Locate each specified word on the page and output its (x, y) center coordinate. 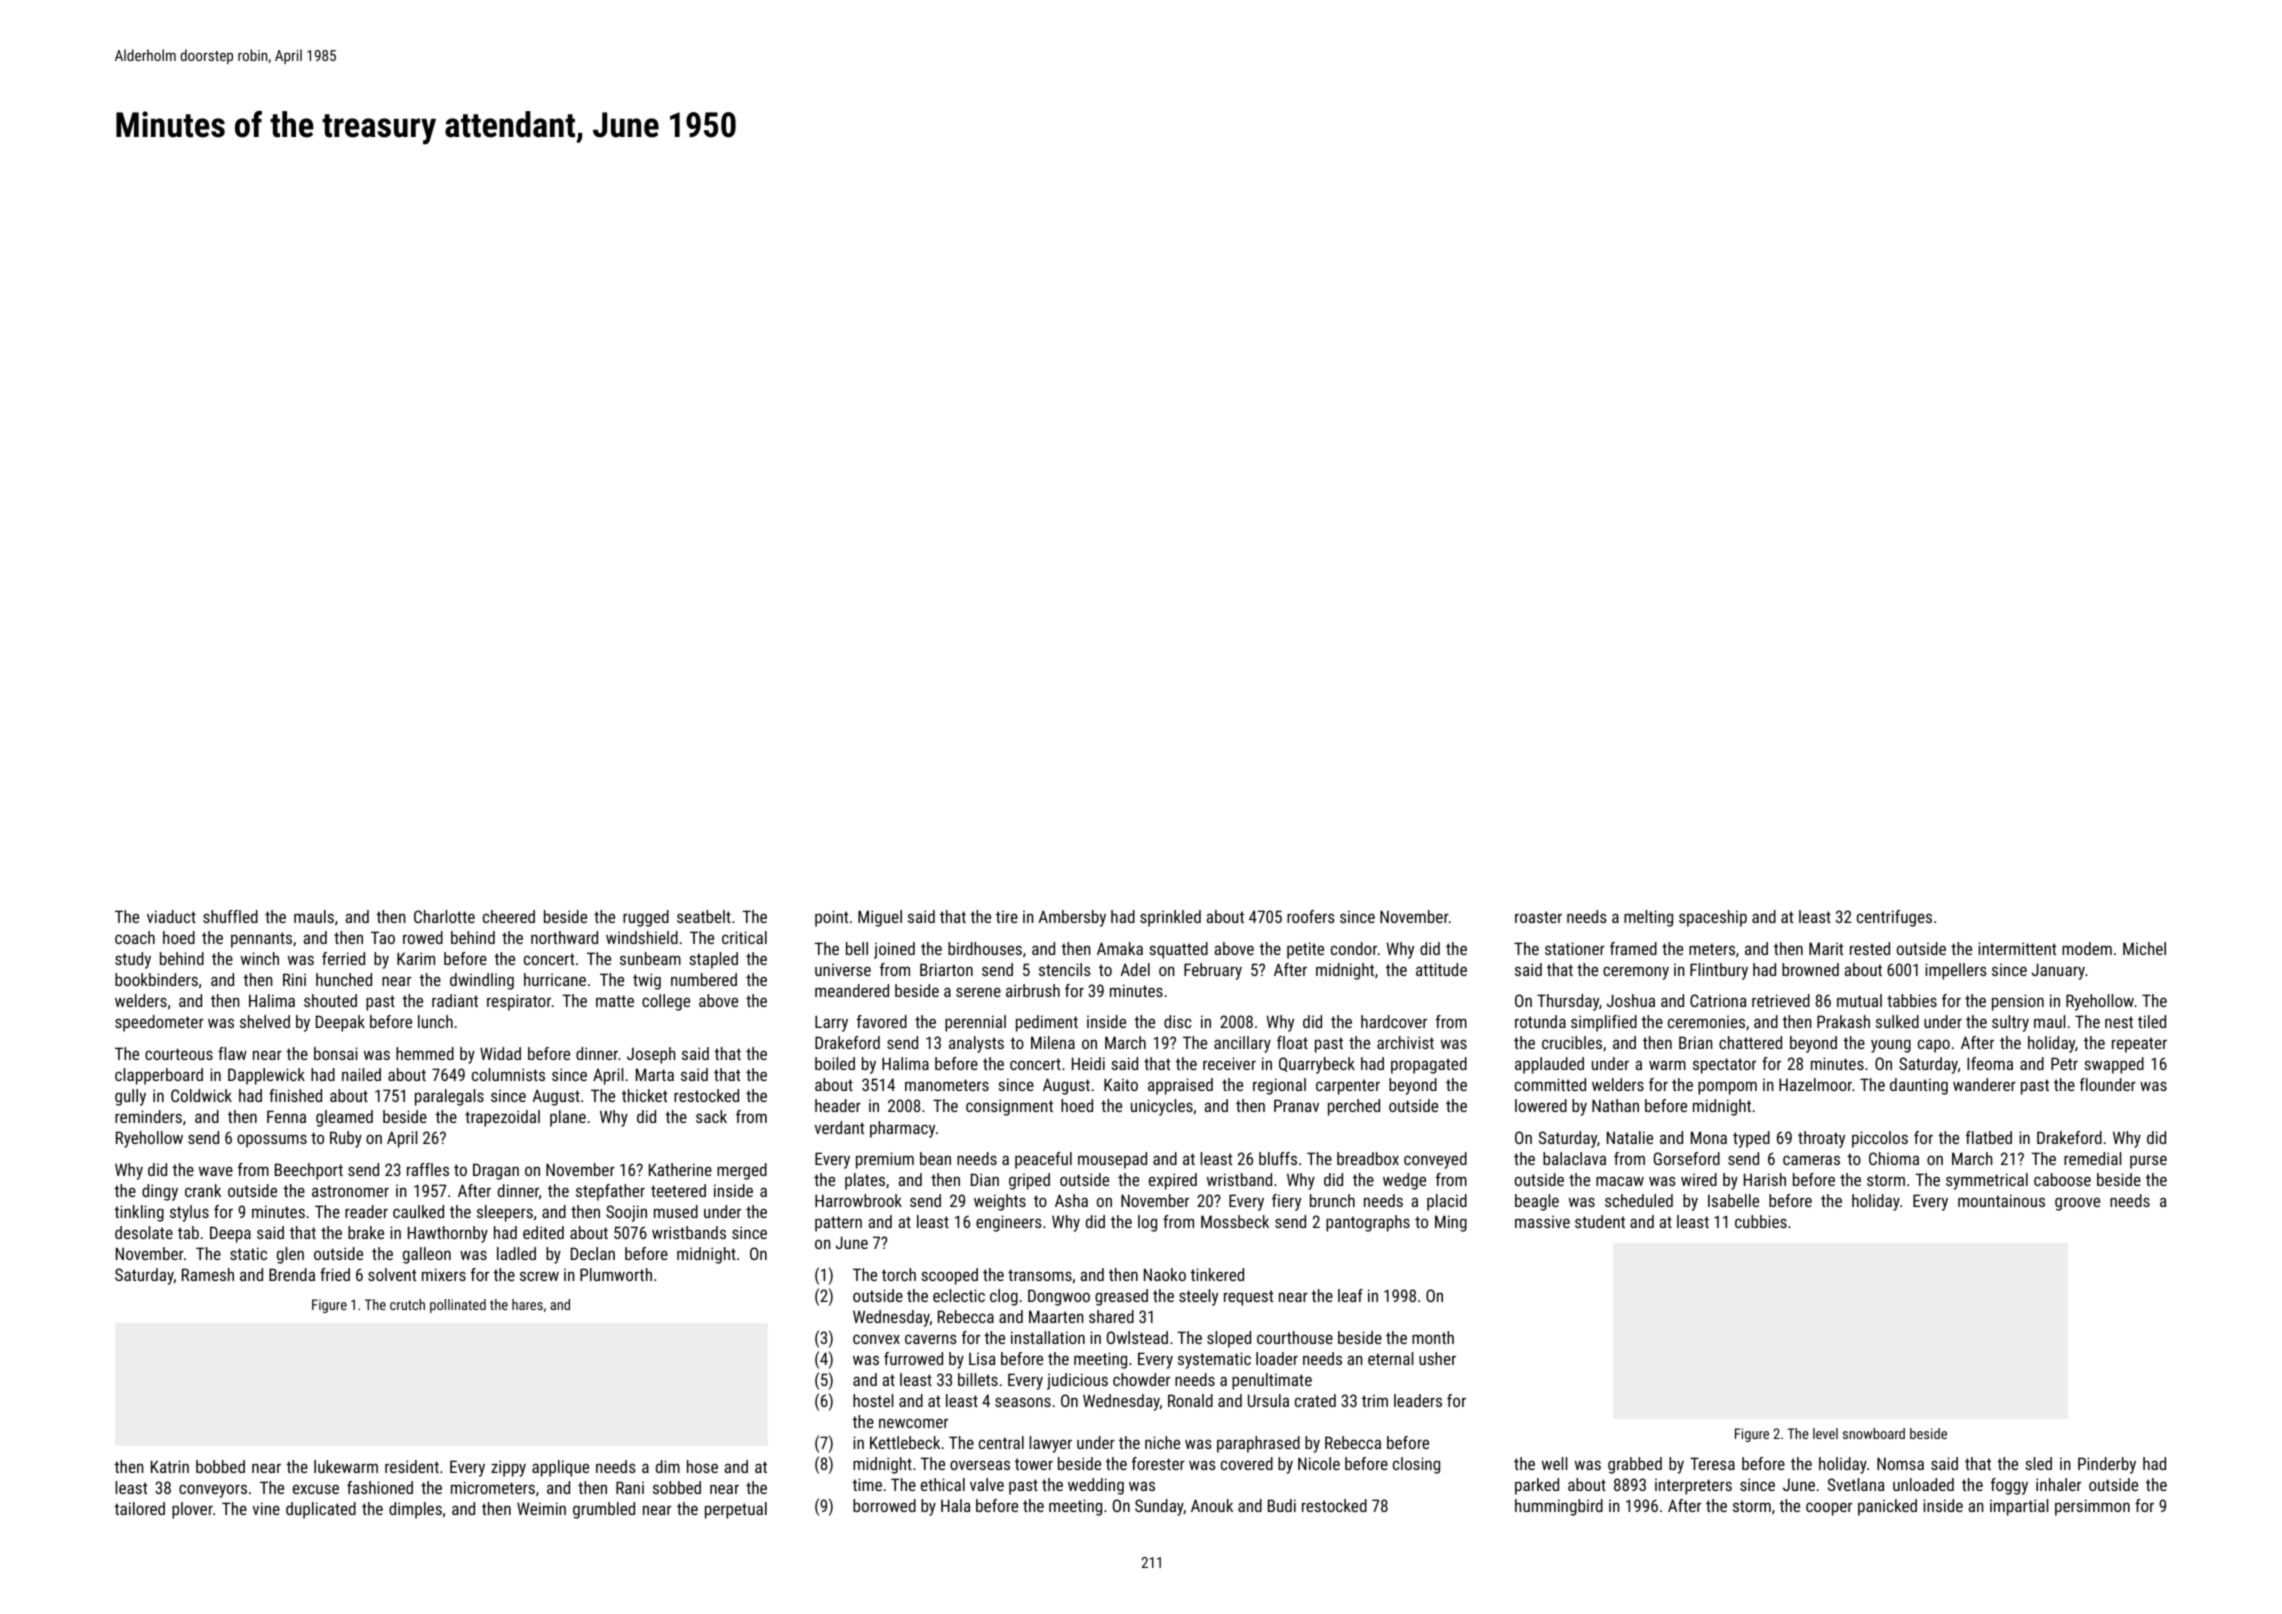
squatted (1178, 950)
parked (1537, 1486)
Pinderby (2107, 1465)
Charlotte (444, 916)
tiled (2152, 1021)
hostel (873, 1400)
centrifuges (1894, 918)
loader (1277, 1358)
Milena (1053, 1042)
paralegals (449, 1097)
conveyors (213, 1491)
